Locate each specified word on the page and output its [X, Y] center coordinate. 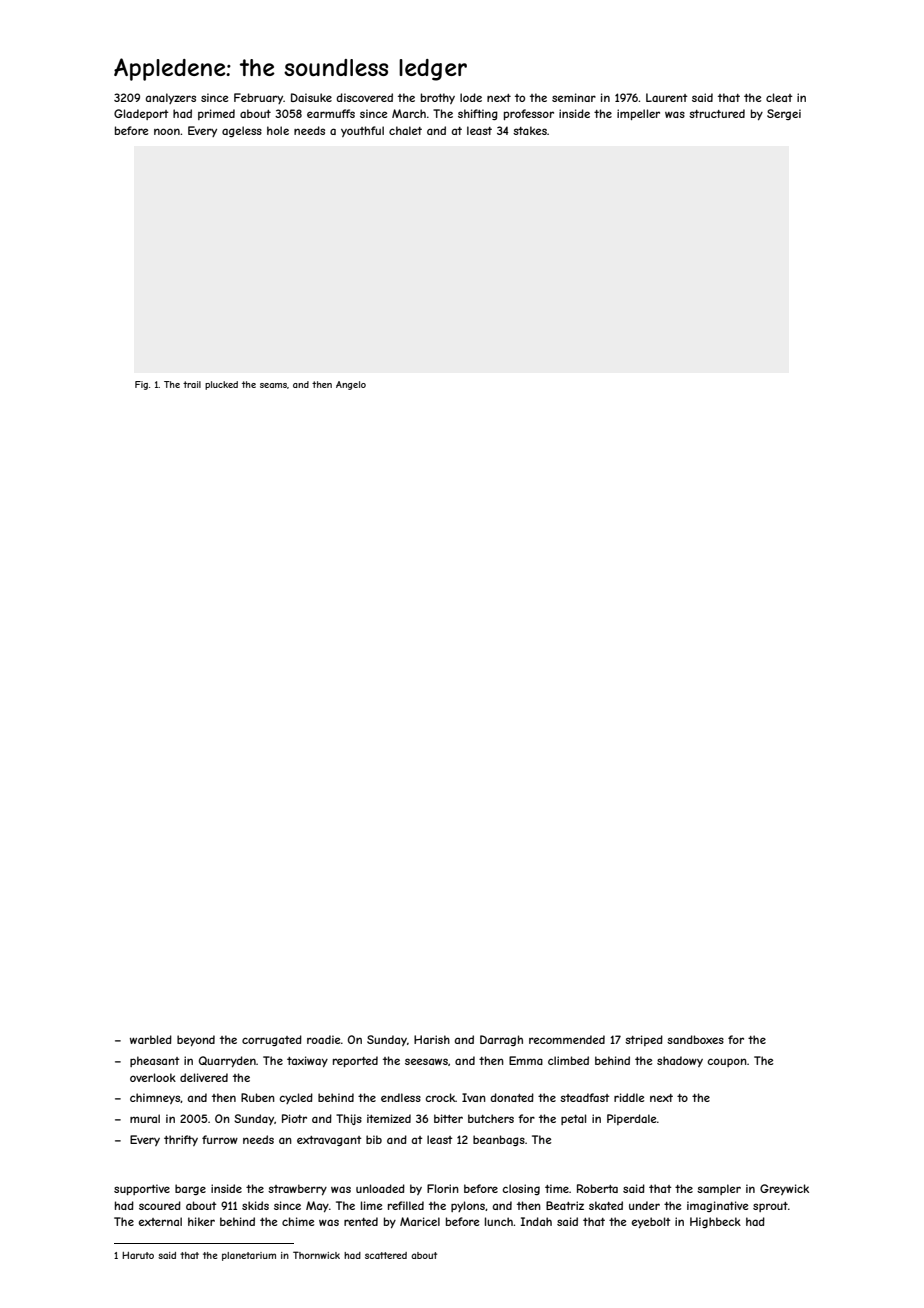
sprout [770, 1207]
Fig [141, 385]
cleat [779, 97]
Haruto [138, 1255]
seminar [574, 97]
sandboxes [695, 1039]
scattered [386, 1255]
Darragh [501, 1040]
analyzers [170, 98]
